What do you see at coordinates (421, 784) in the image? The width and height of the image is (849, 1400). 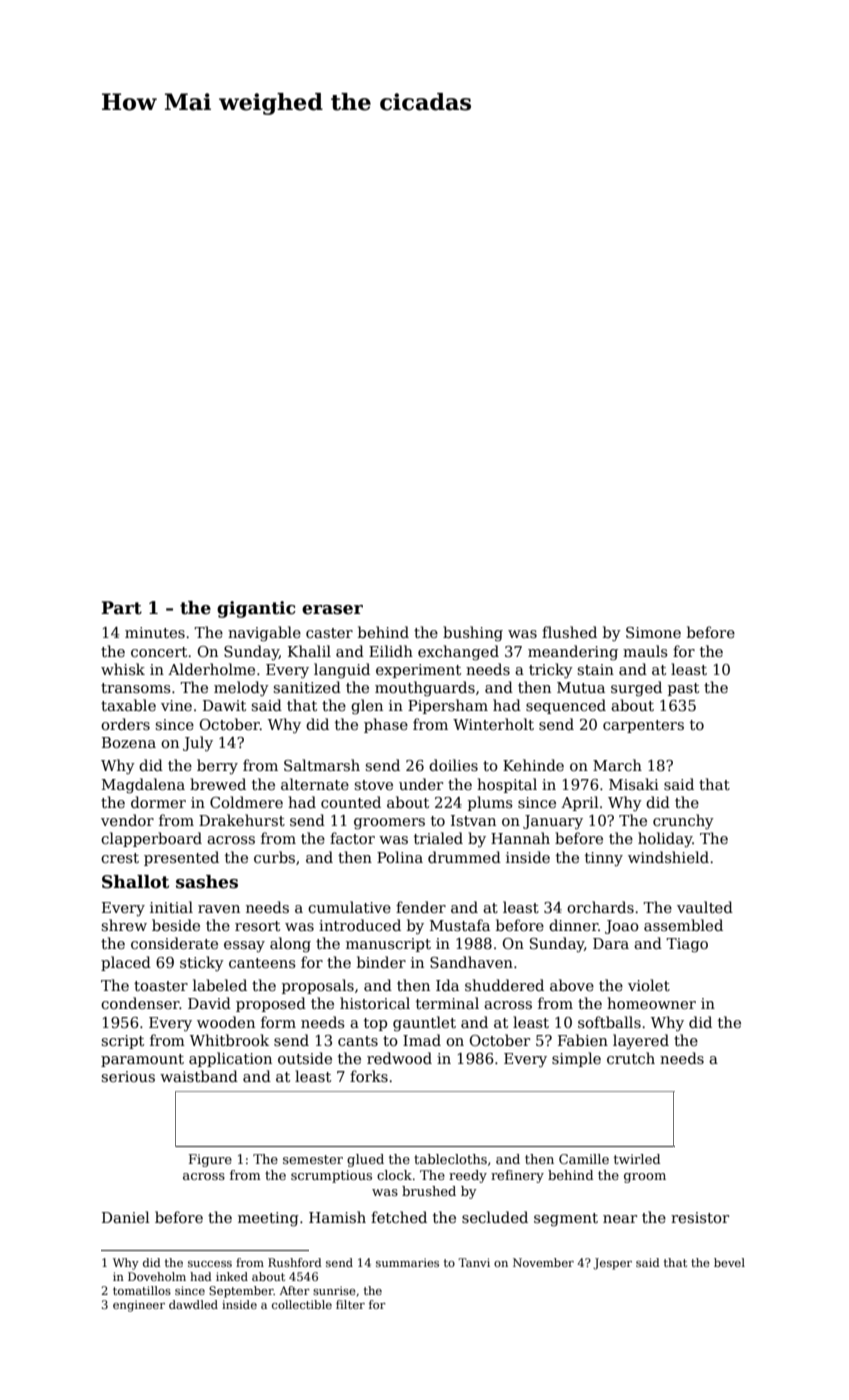 I see `under` at bounding box center [421, 784].
